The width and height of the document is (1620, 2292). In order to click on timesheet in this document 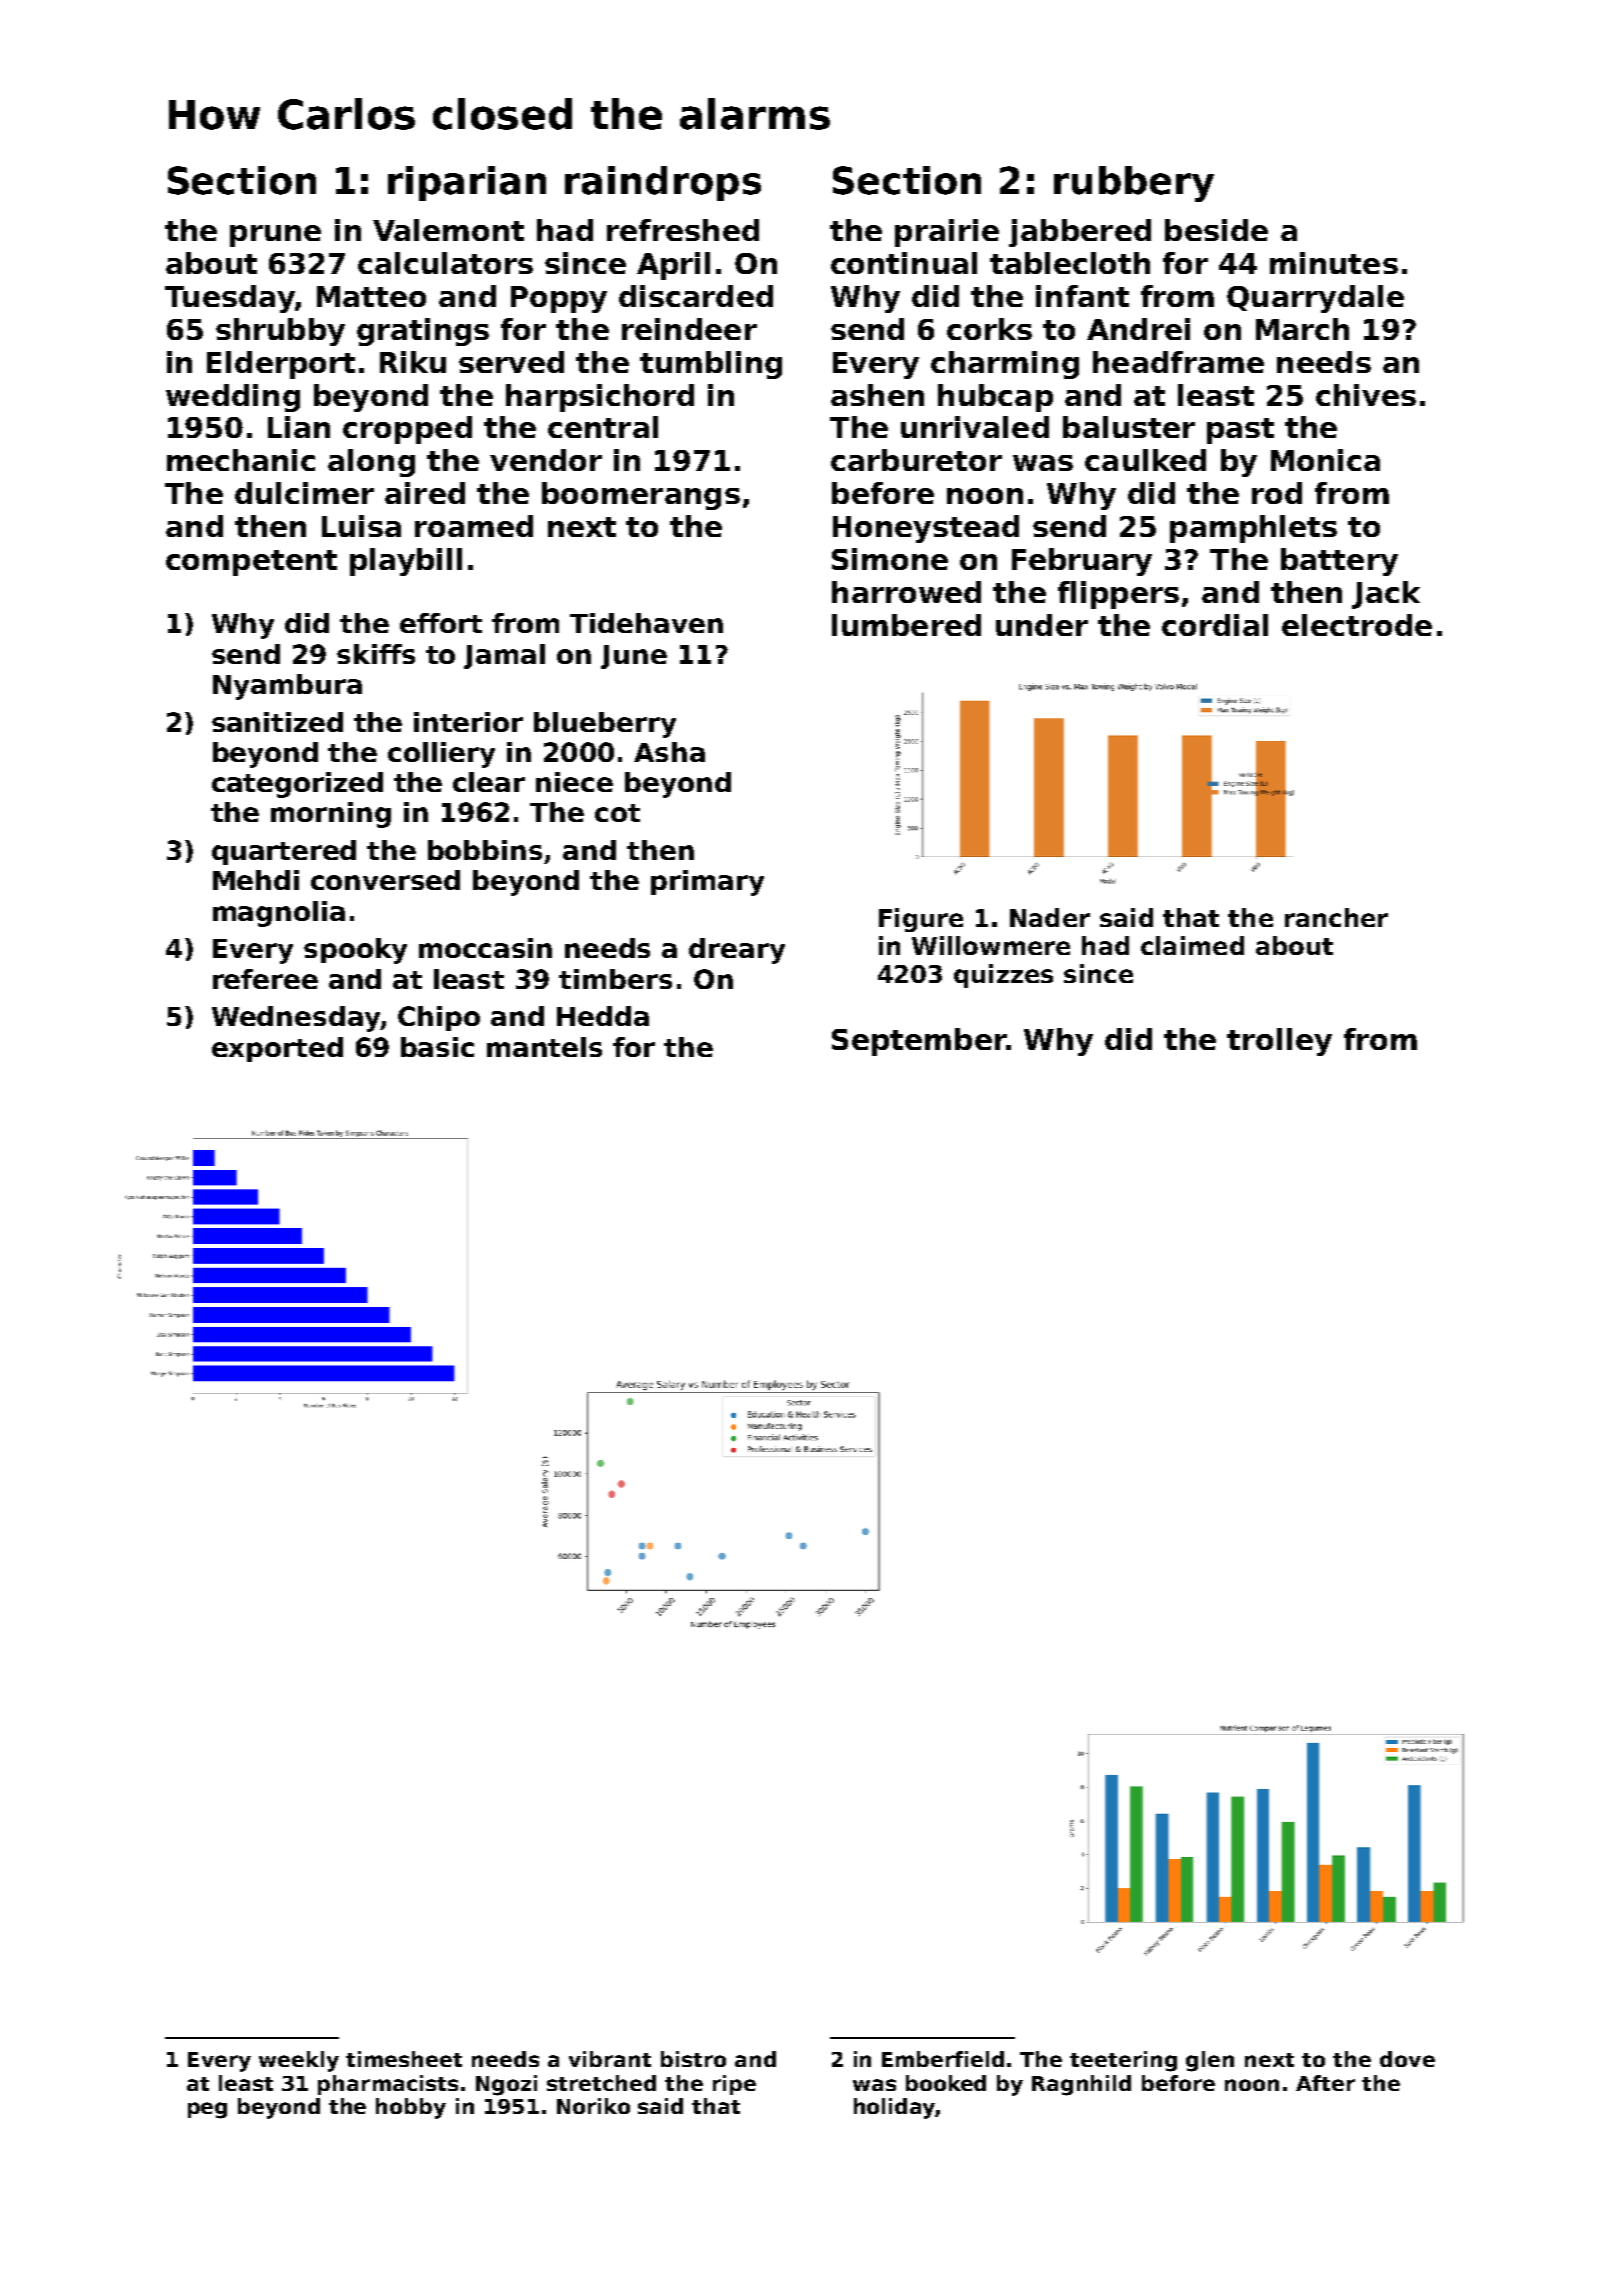, I will do `click(404, 2059)`.
